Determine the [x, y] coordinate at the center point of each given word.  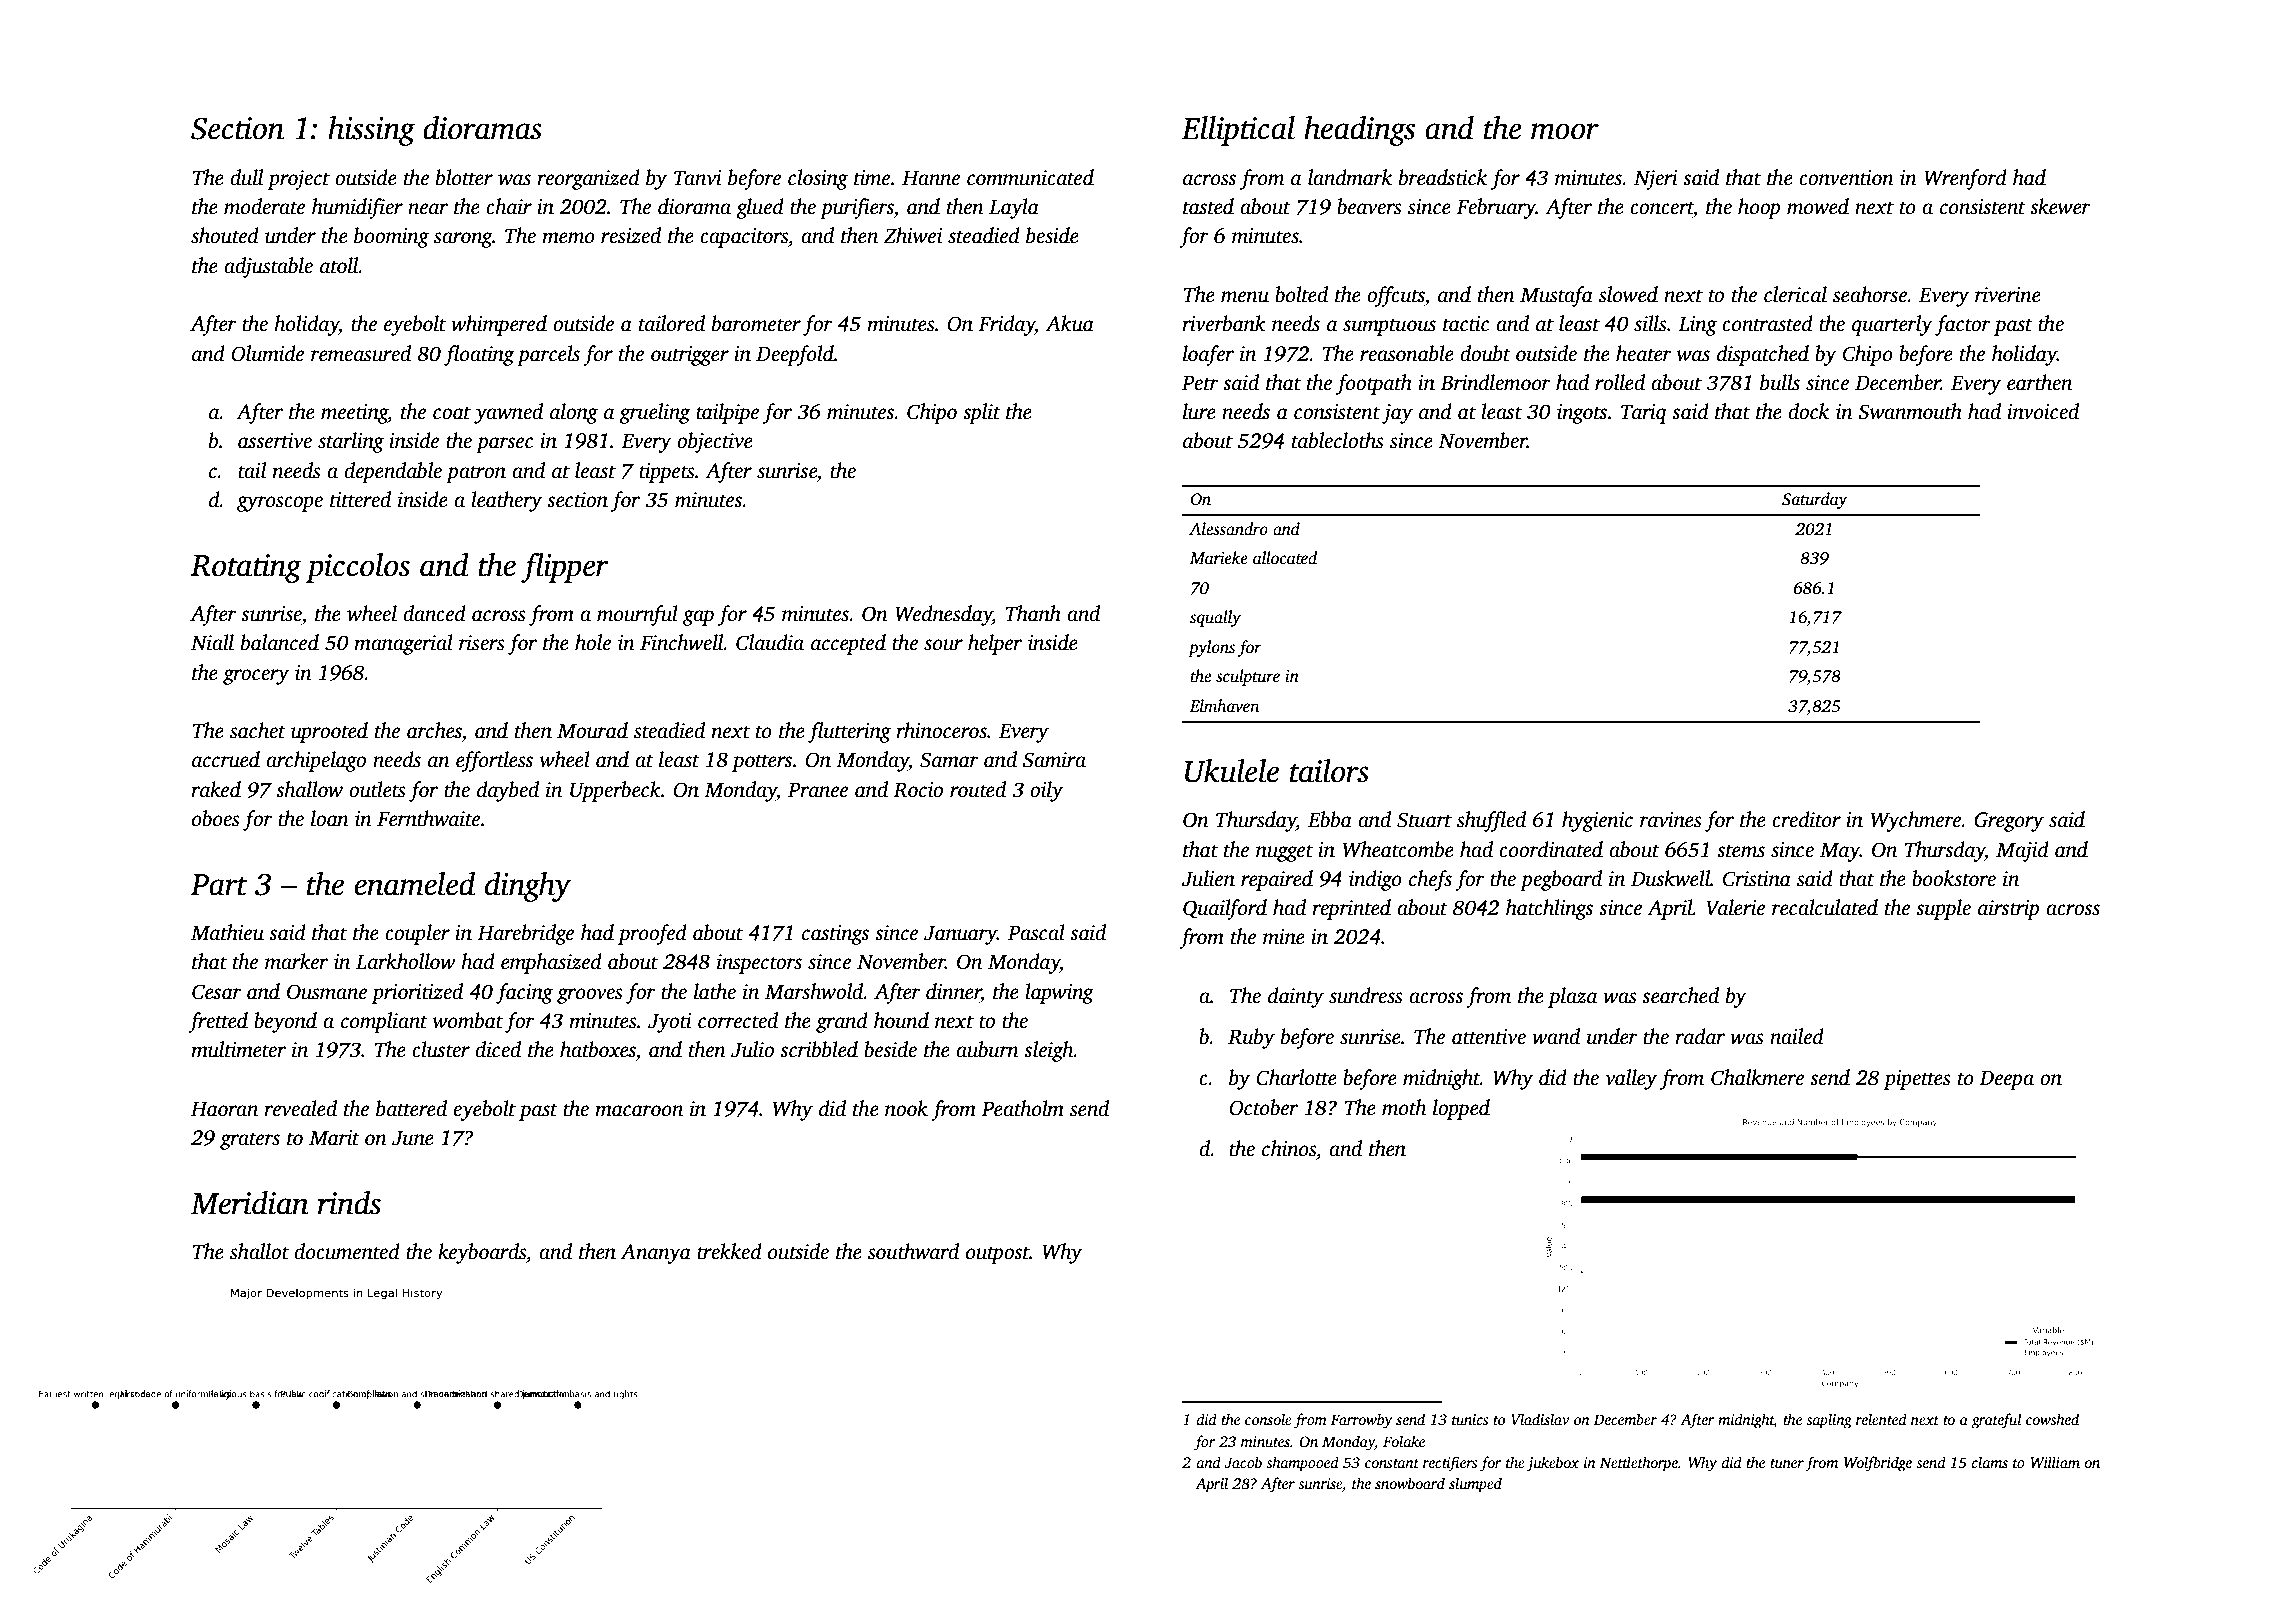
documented [347, 1251]
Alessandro [1228, 529]
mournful [637, 615]
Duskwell [1670, 878]
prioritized [417, 993]
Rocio [918, 790]
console [1268, 1419]
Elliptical [1238, 131]
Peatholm [1022, 1108]
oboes [216, 818]
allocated [1285, 558]
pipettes [1917, 1080]
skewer [2060, 206]
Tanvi [698, 178]
